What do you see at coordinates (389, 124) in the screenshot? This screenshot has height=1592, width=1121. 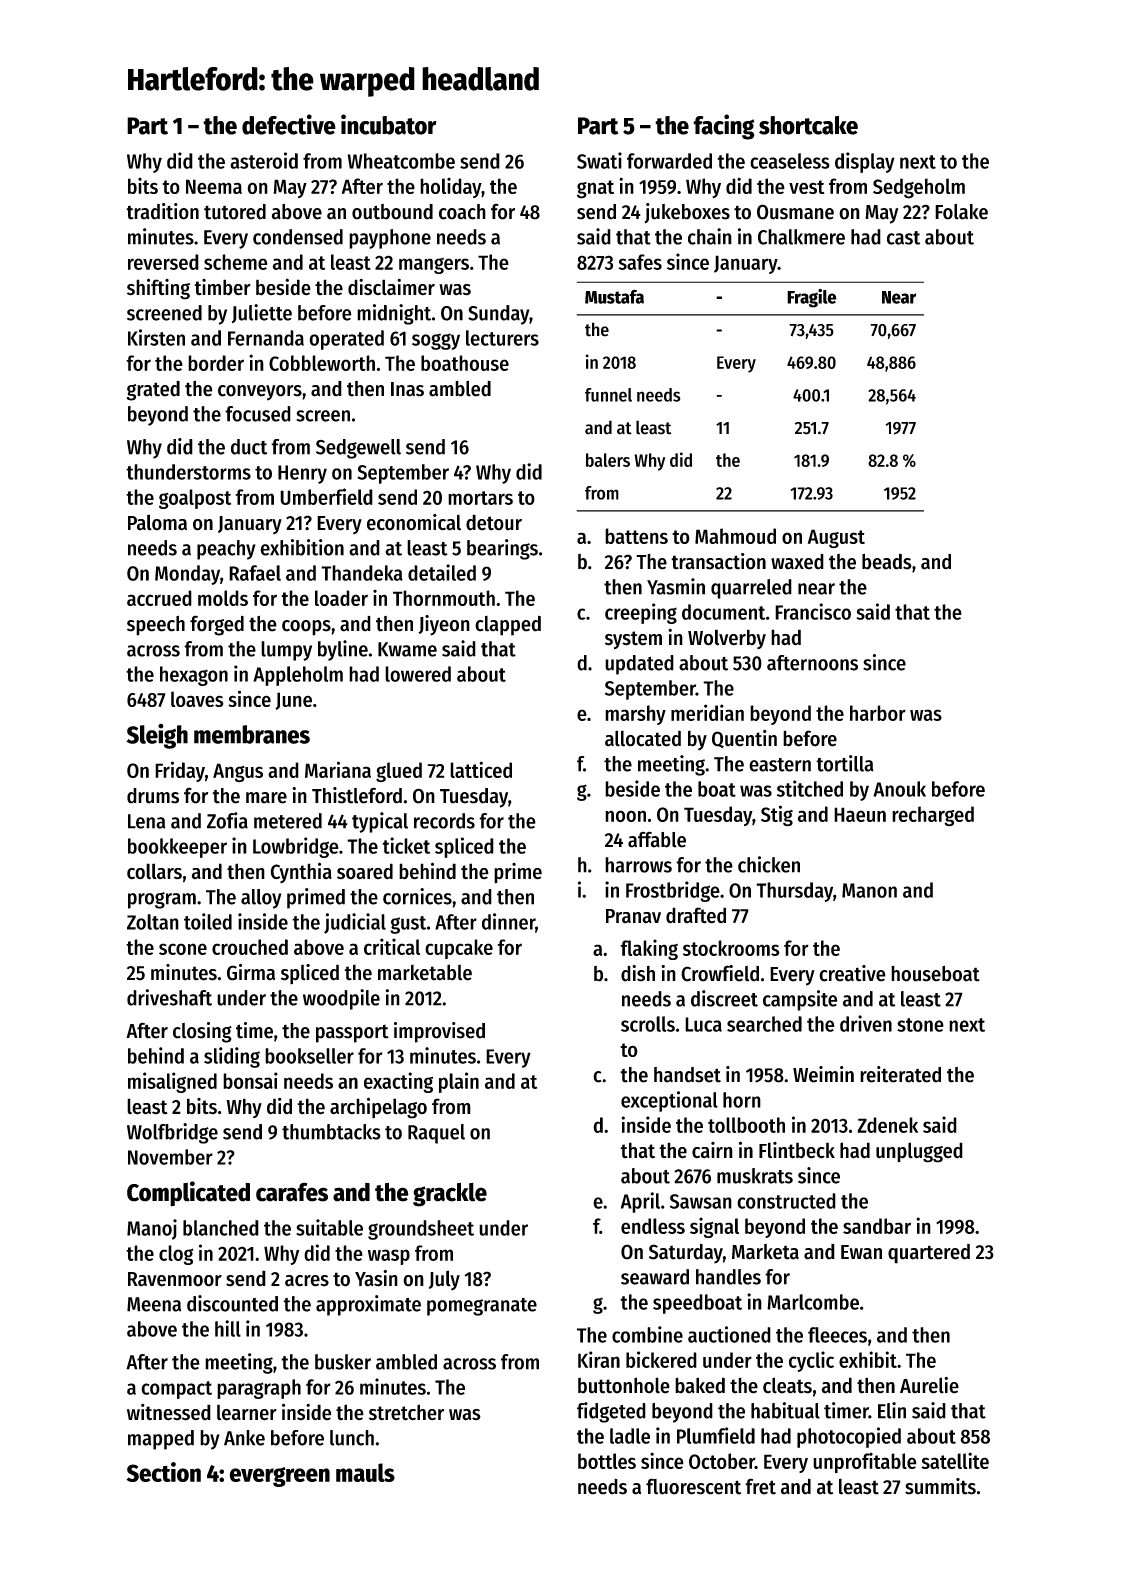 I see `incubator` at bounding box center [389, 124].
